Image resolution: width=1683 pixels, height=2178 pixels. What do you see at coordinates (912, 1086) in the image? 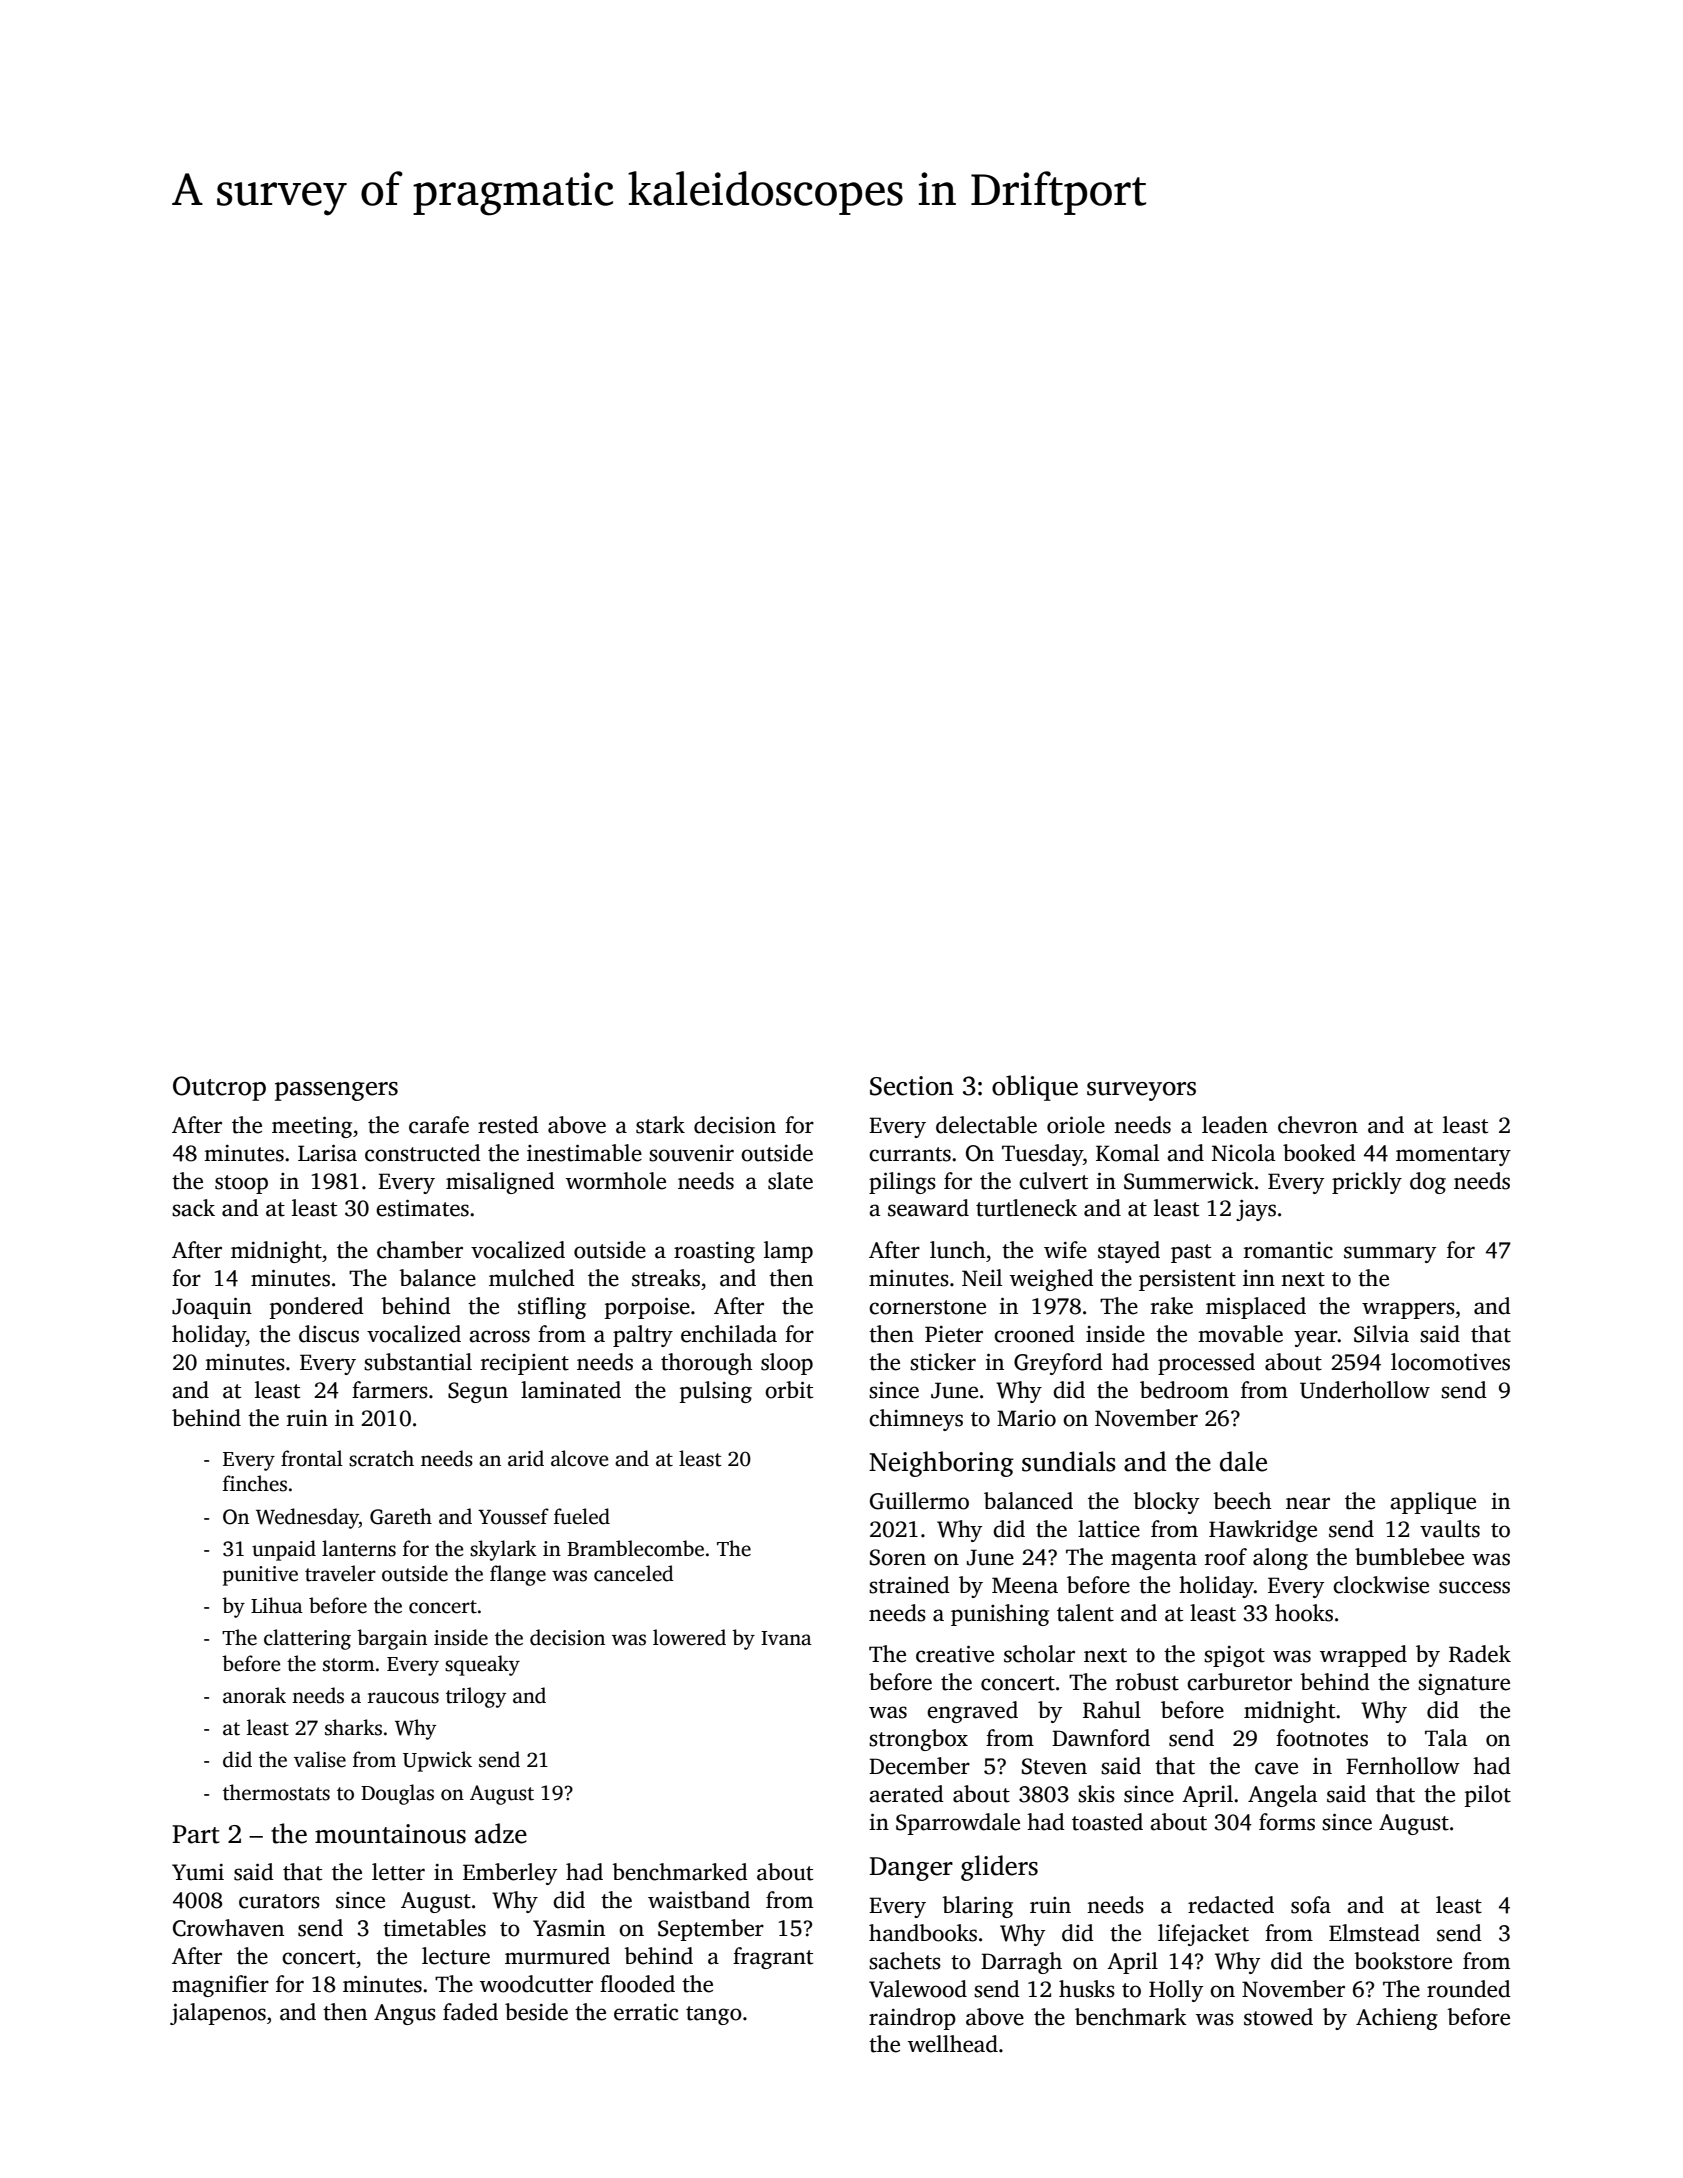
I see `Section` at bounding box center [912, 1086].
